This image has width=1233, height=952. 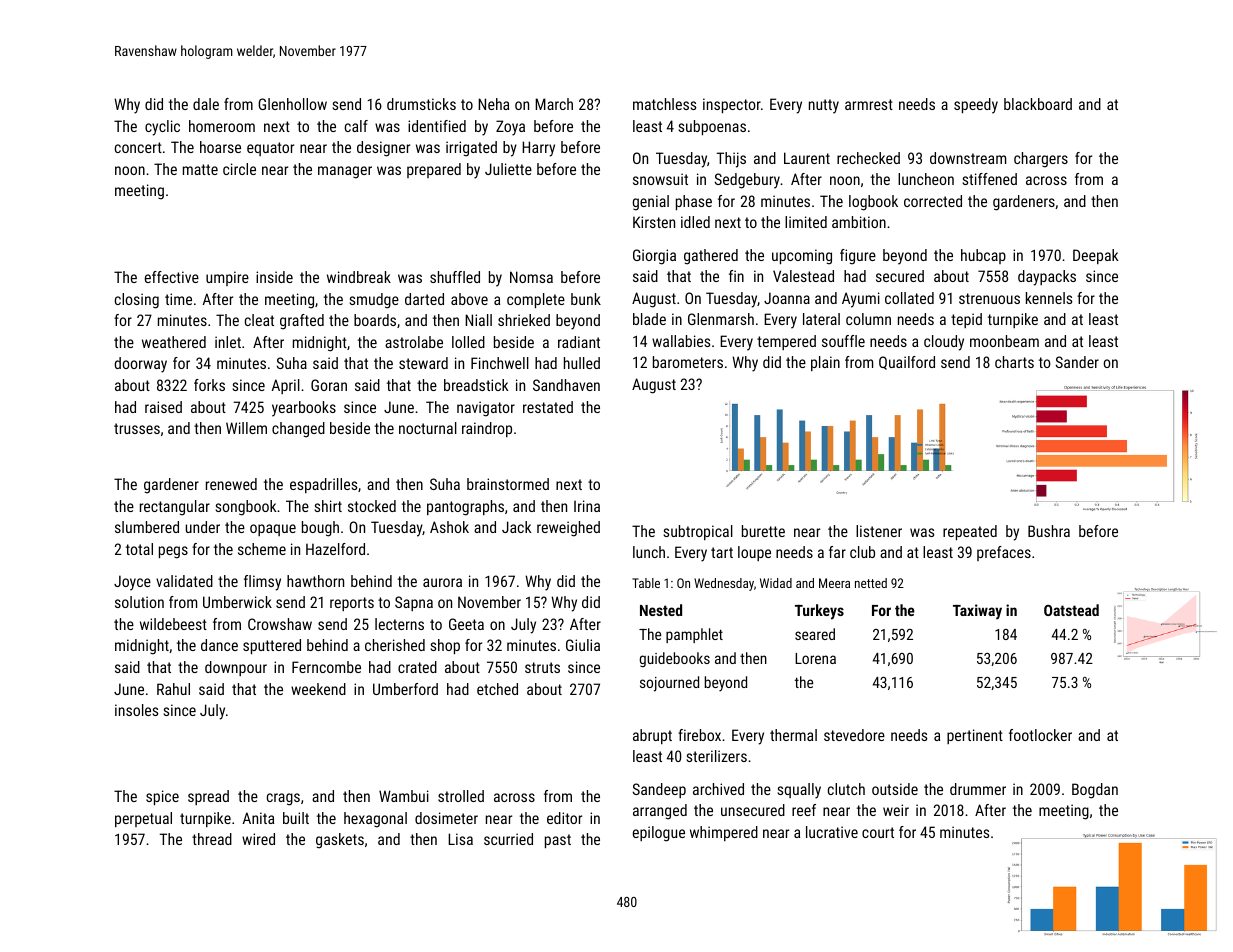 What do you see at coordinates (799, 791) in the image?
I see `squally` at bounding box center [799, 791].
